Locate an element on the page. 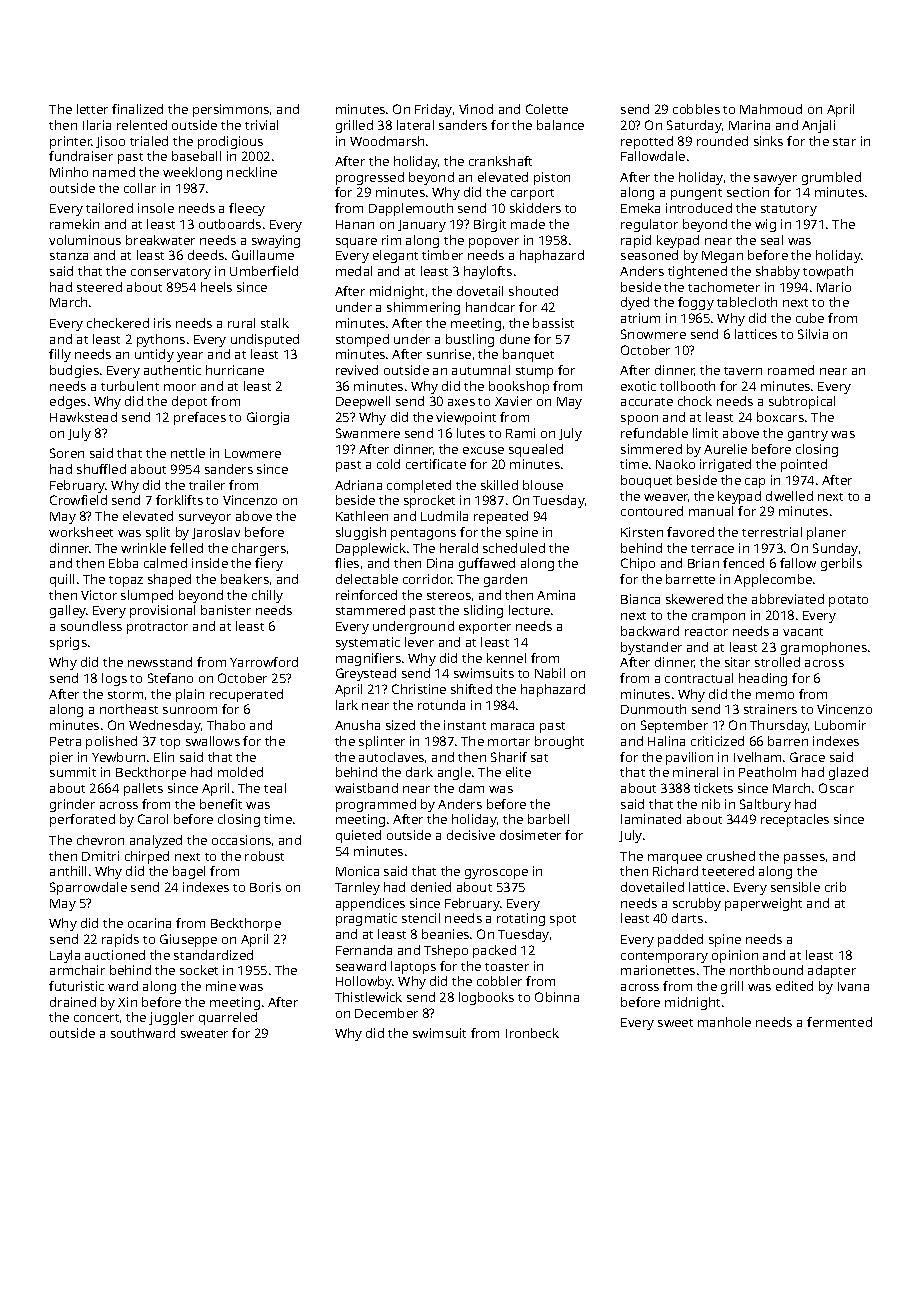 The height and width of the image is (1308, 924). socket is located at coordinates (199, 970).
